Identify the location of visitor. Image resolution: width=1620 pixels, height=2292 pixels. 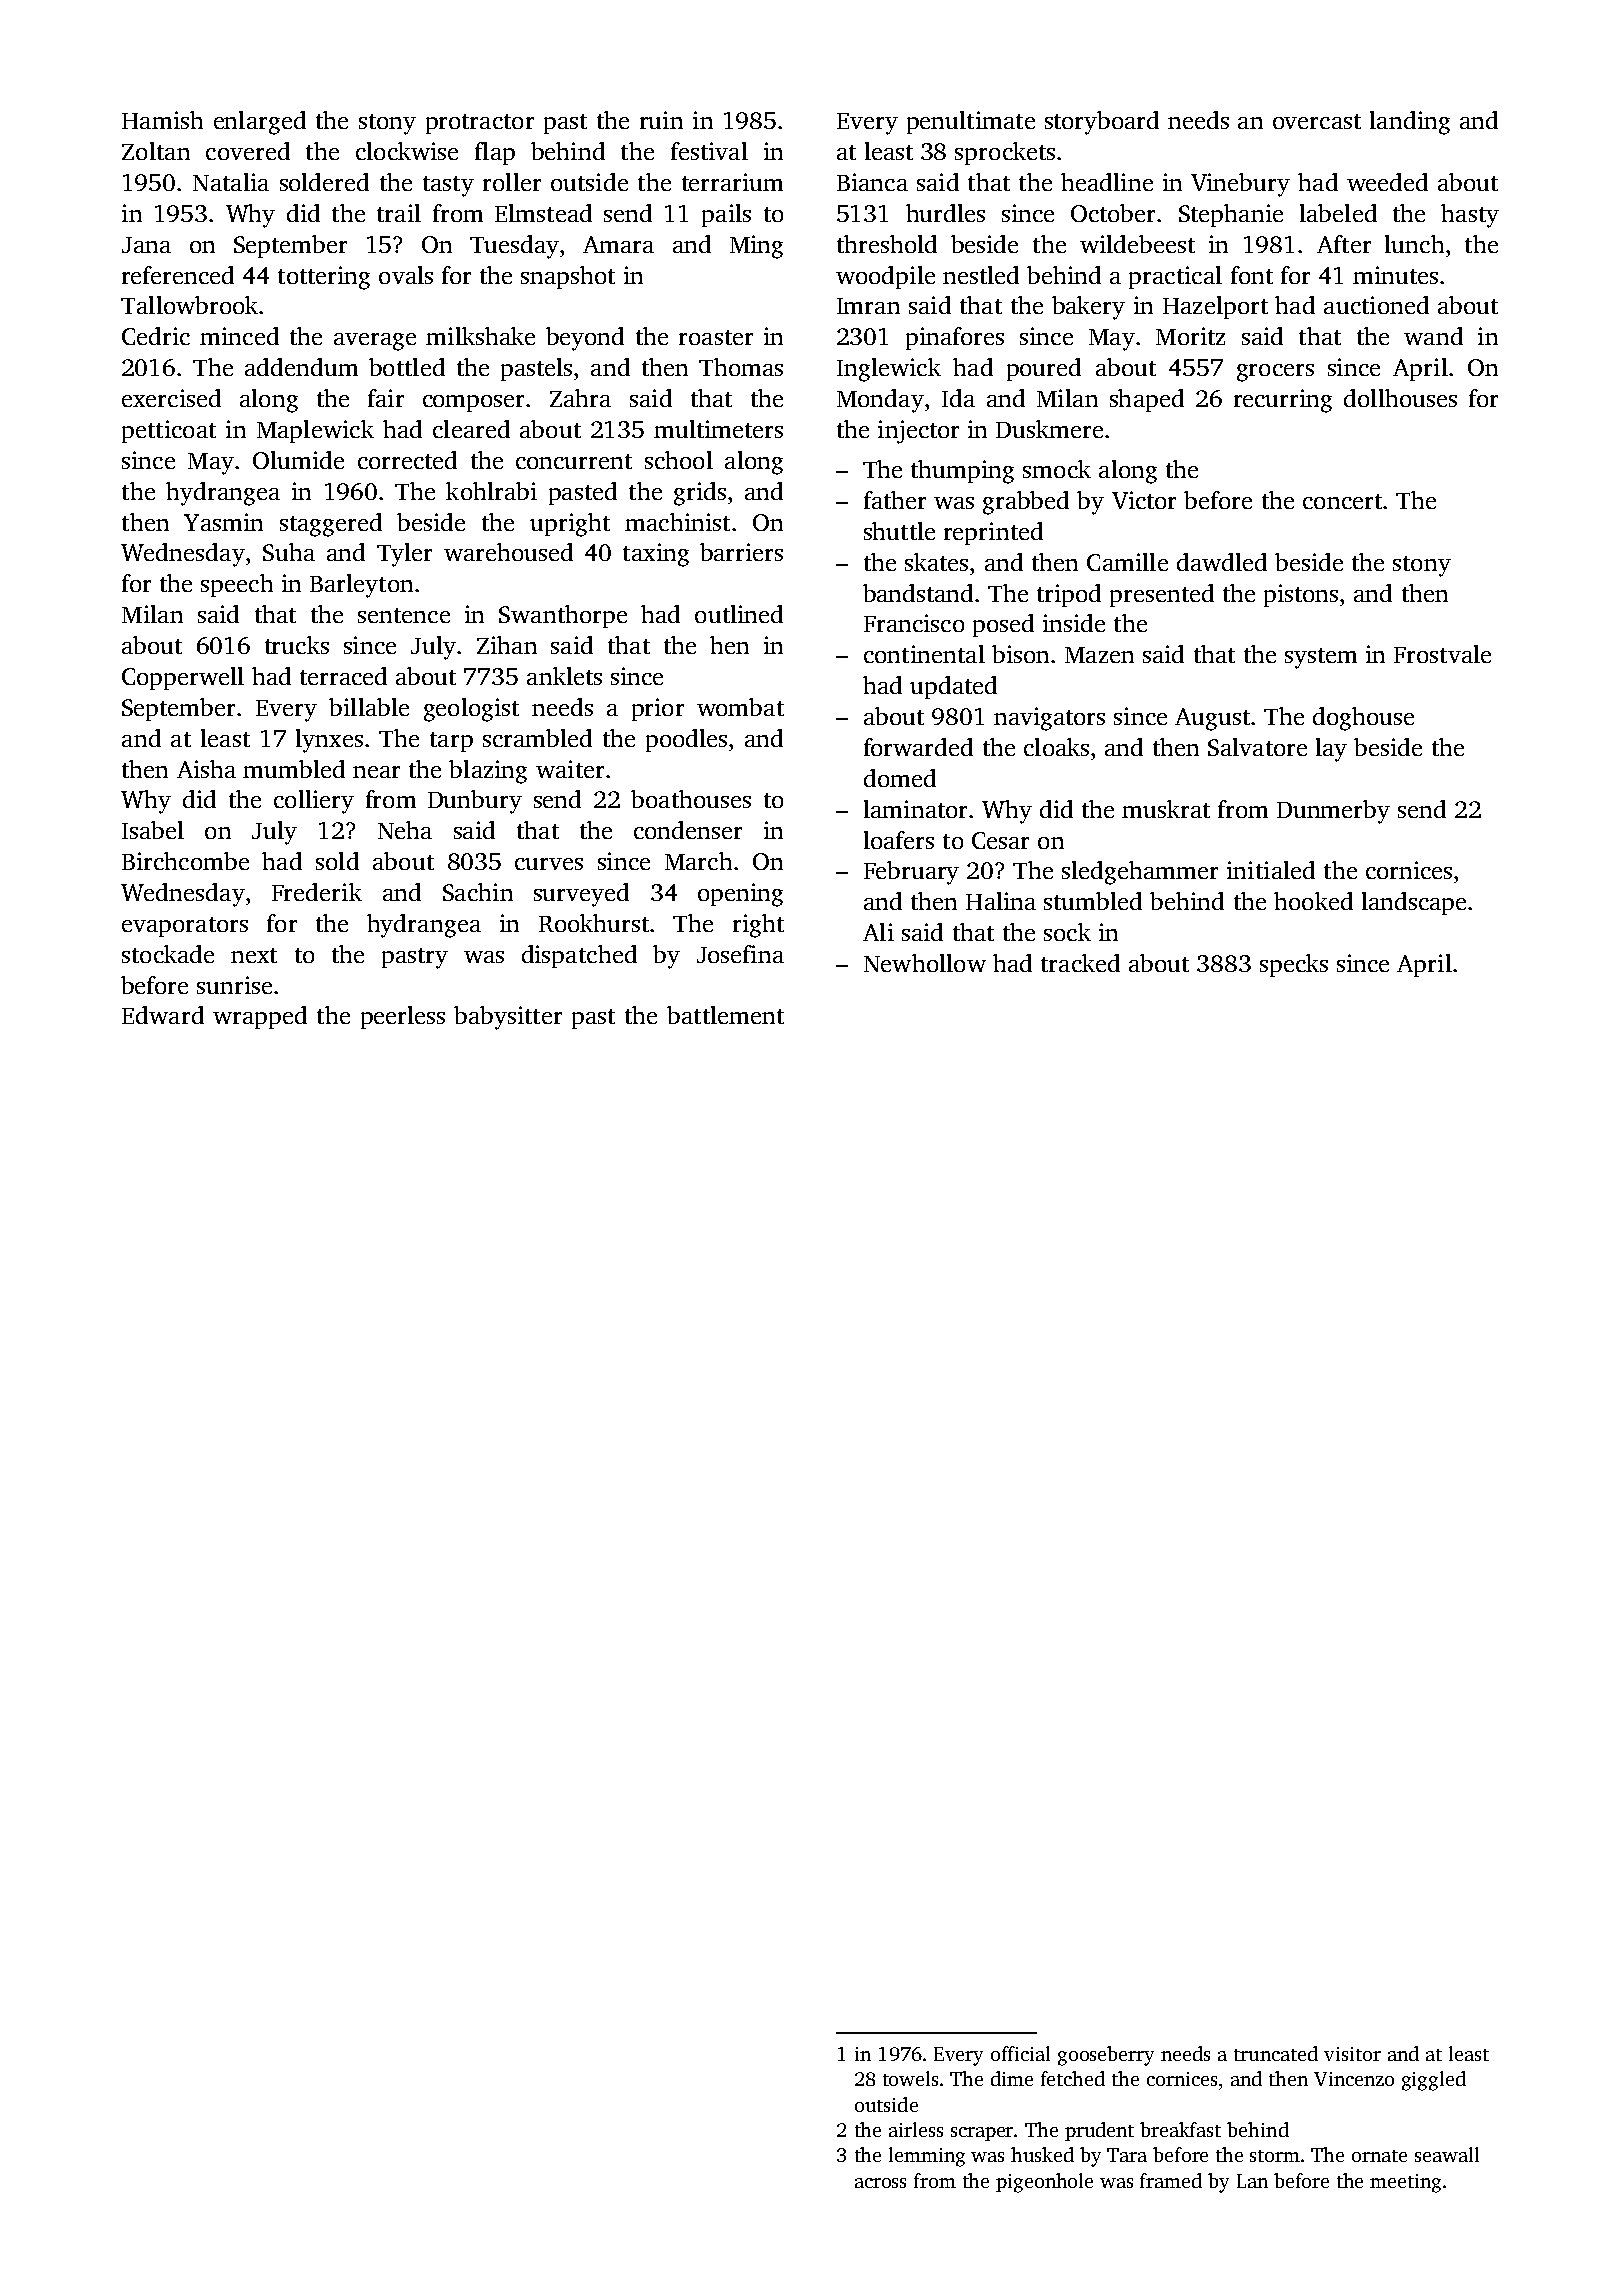
(1352, 2054).
